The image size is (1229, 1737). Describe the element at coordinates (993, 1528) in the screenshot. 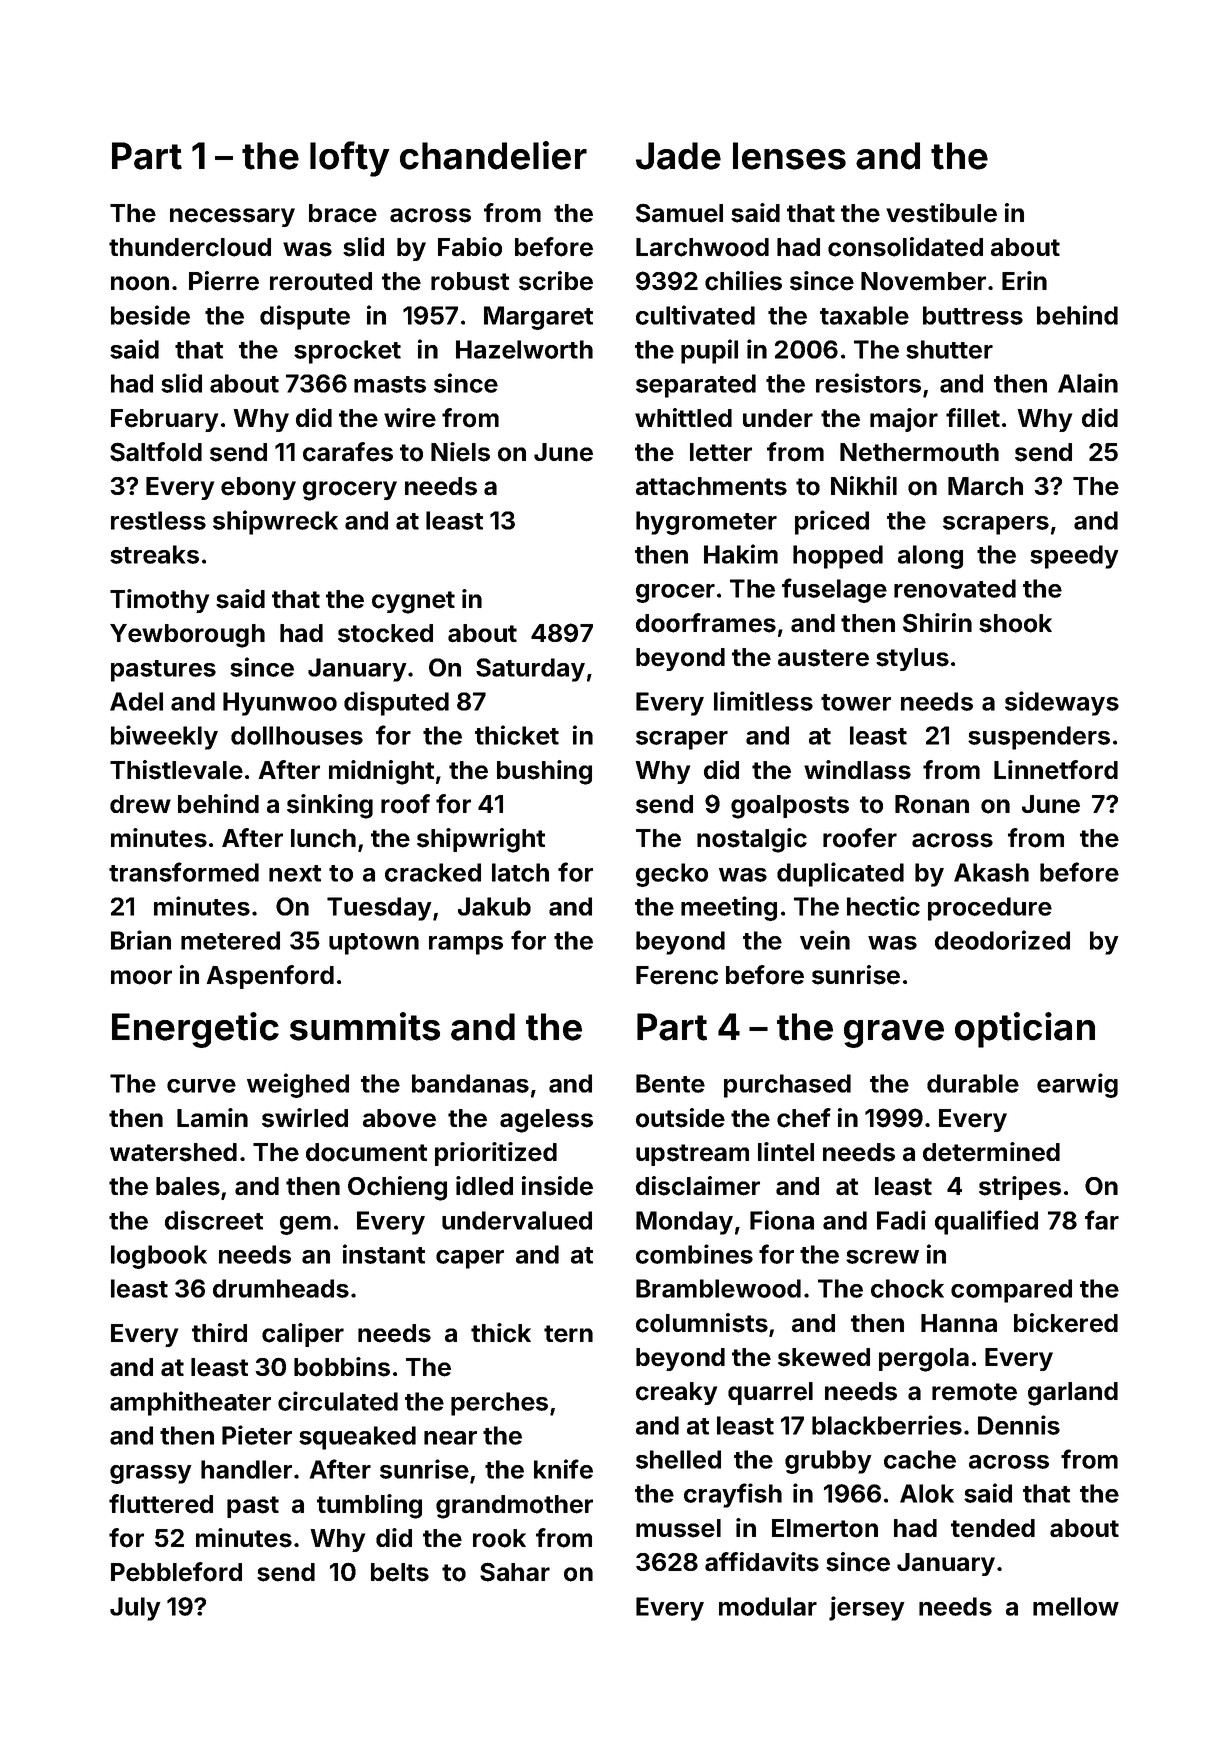

I see `tended` at that location.
